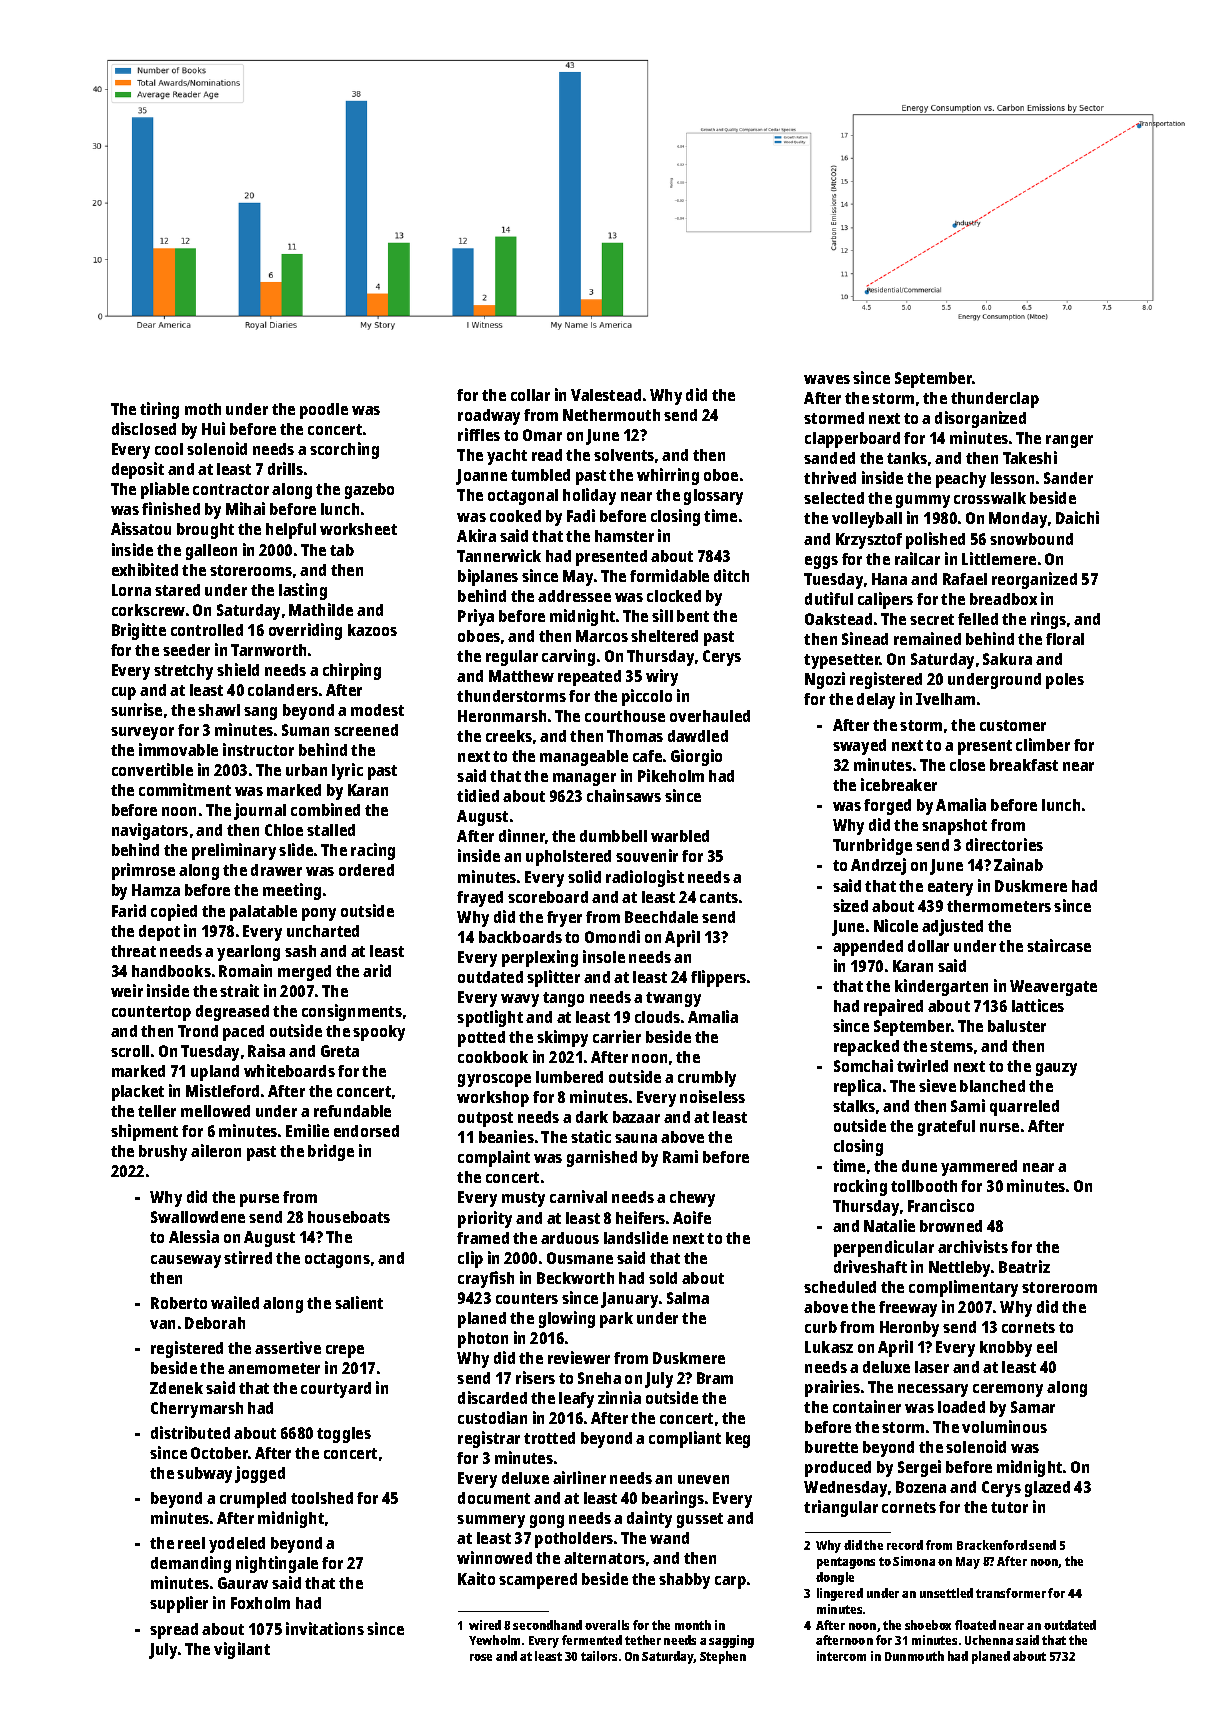 This screenshot has width=1214, height=1716. What do you see at coordinates (138, 1093) in the screenshot?
I see `placket` at bounding box center [138, 1093].
